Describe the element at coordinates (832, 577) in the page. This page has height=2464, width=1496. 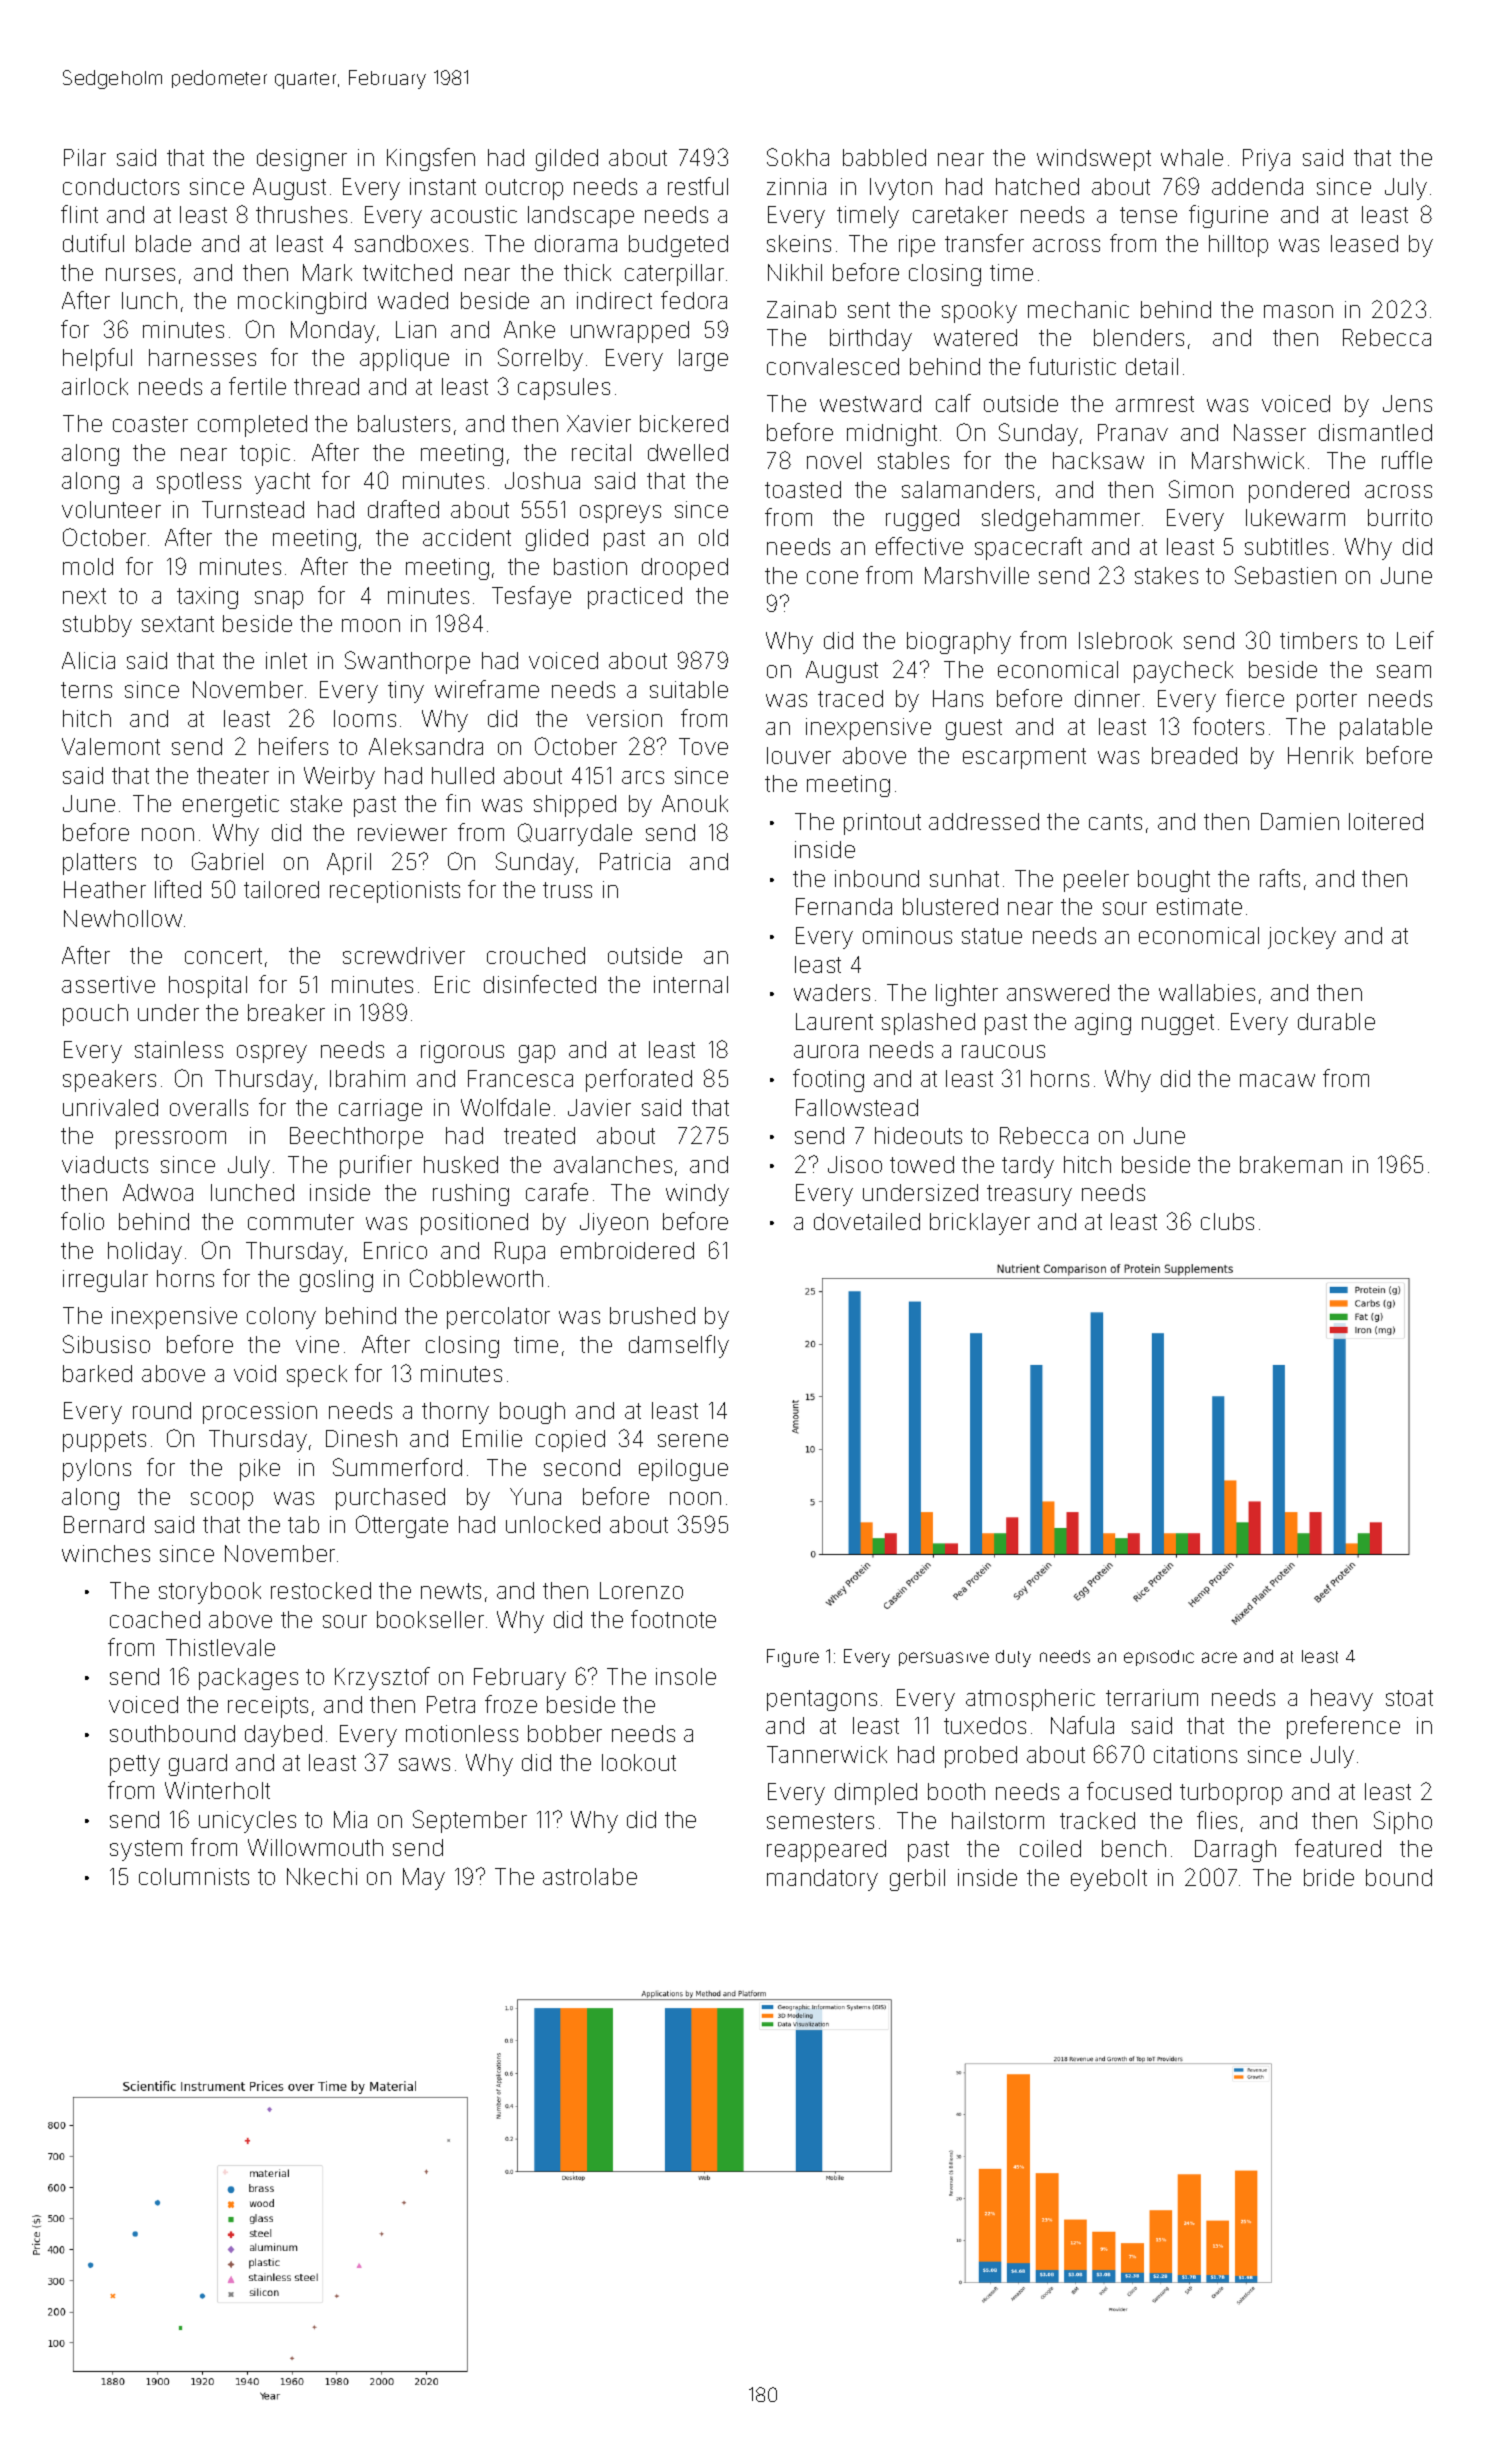
I see `cone` at that location.
